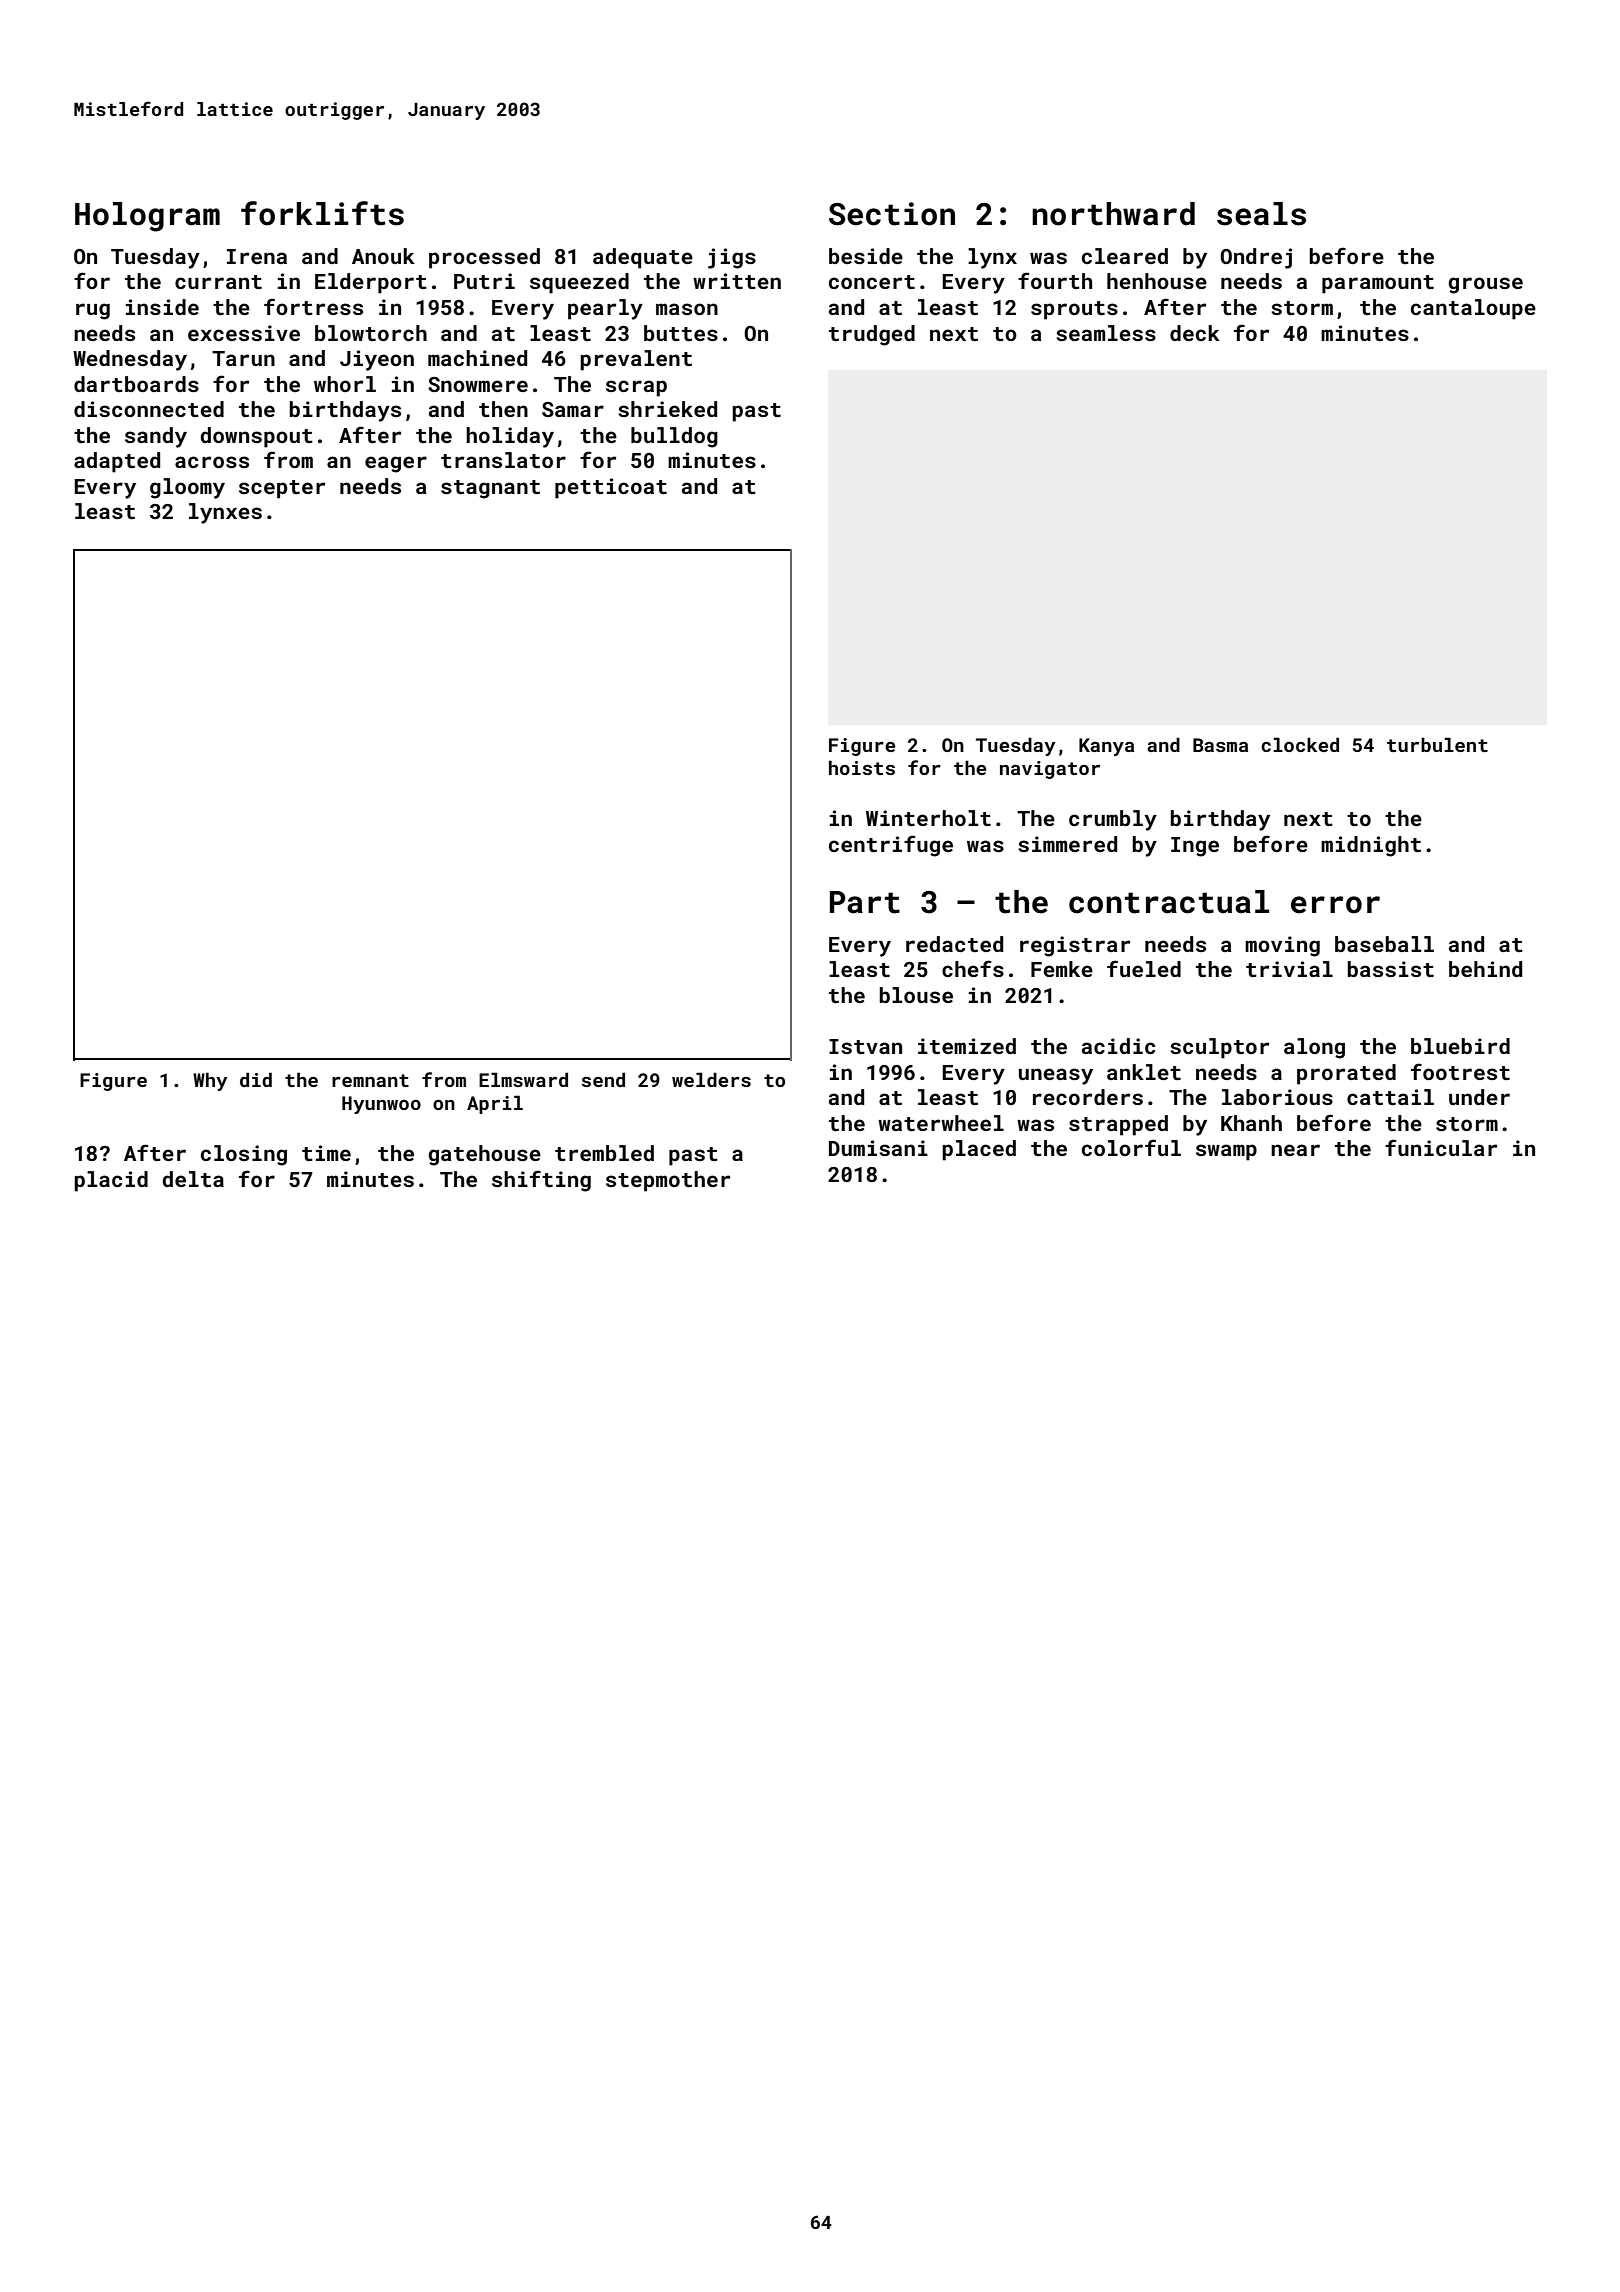  What do you see at coordinates (878, 1148) in the page?
I see `Dumisani` at bounding box center [878, 1148].
